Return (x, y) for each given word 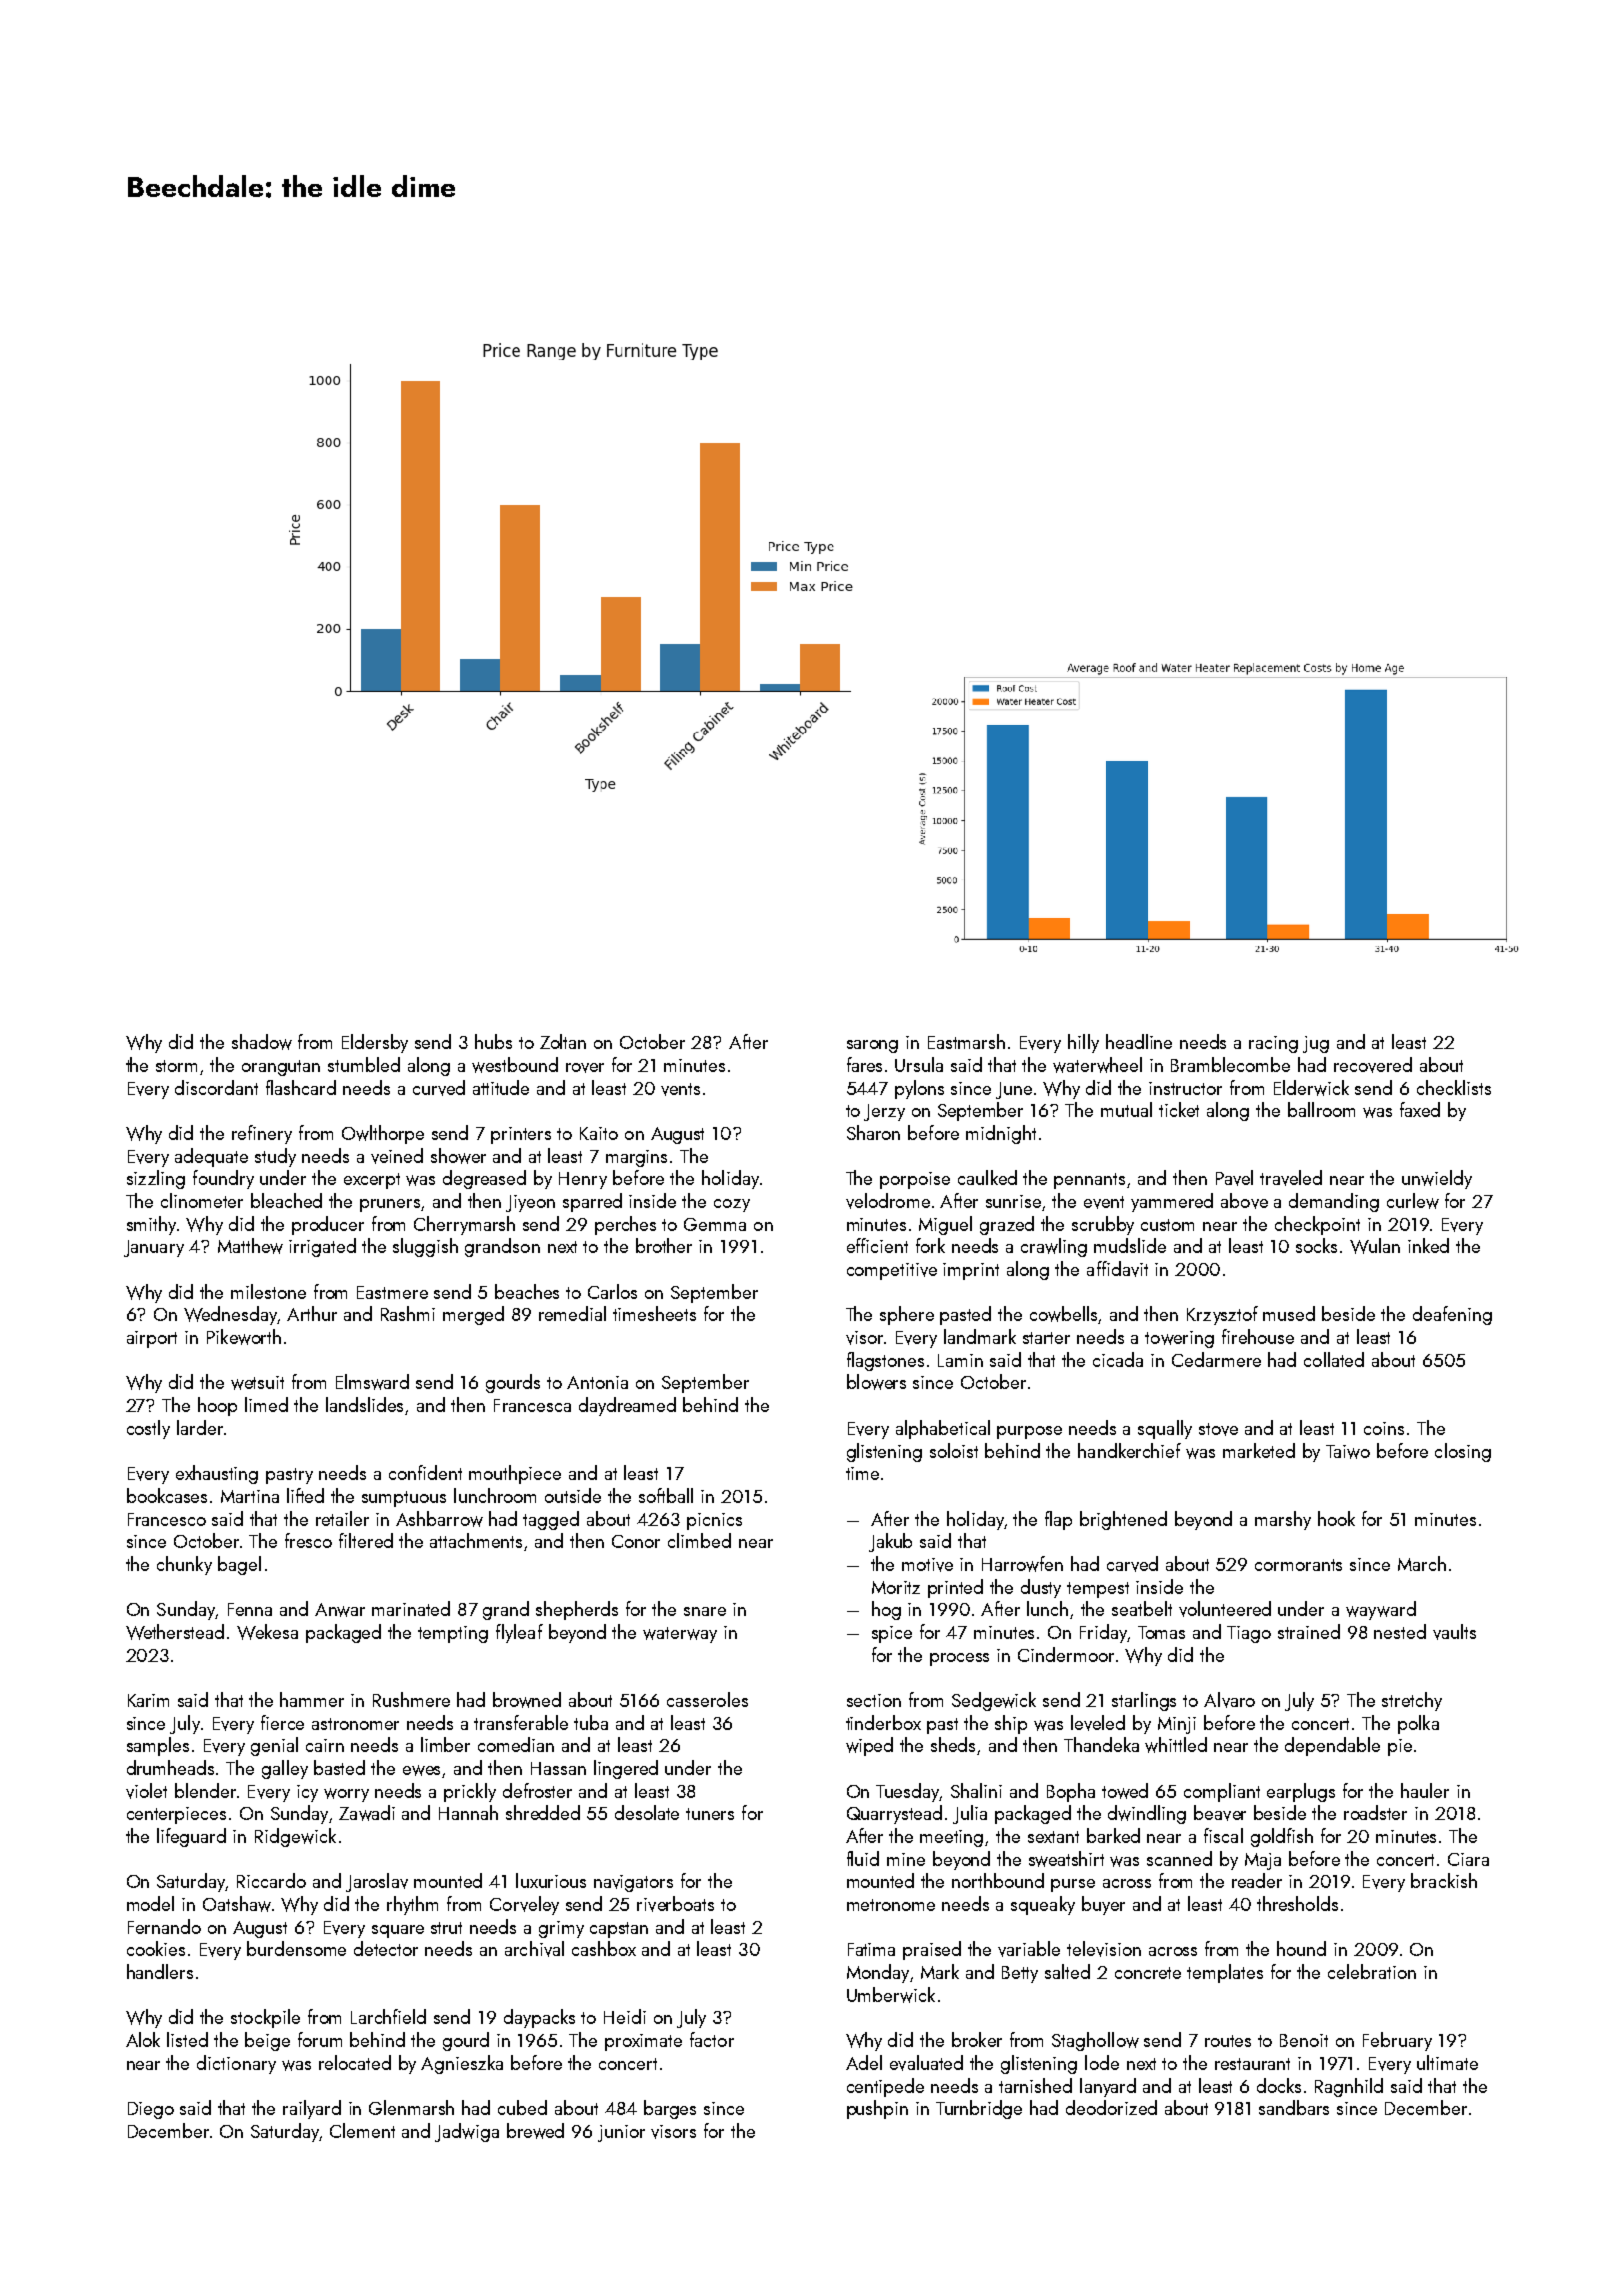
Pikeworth (244, 1337)
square (398, 1931)
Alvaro (1229, 1700)
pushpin (877, 2109)
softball (666, 1495)
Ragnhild (1349, 2087)
